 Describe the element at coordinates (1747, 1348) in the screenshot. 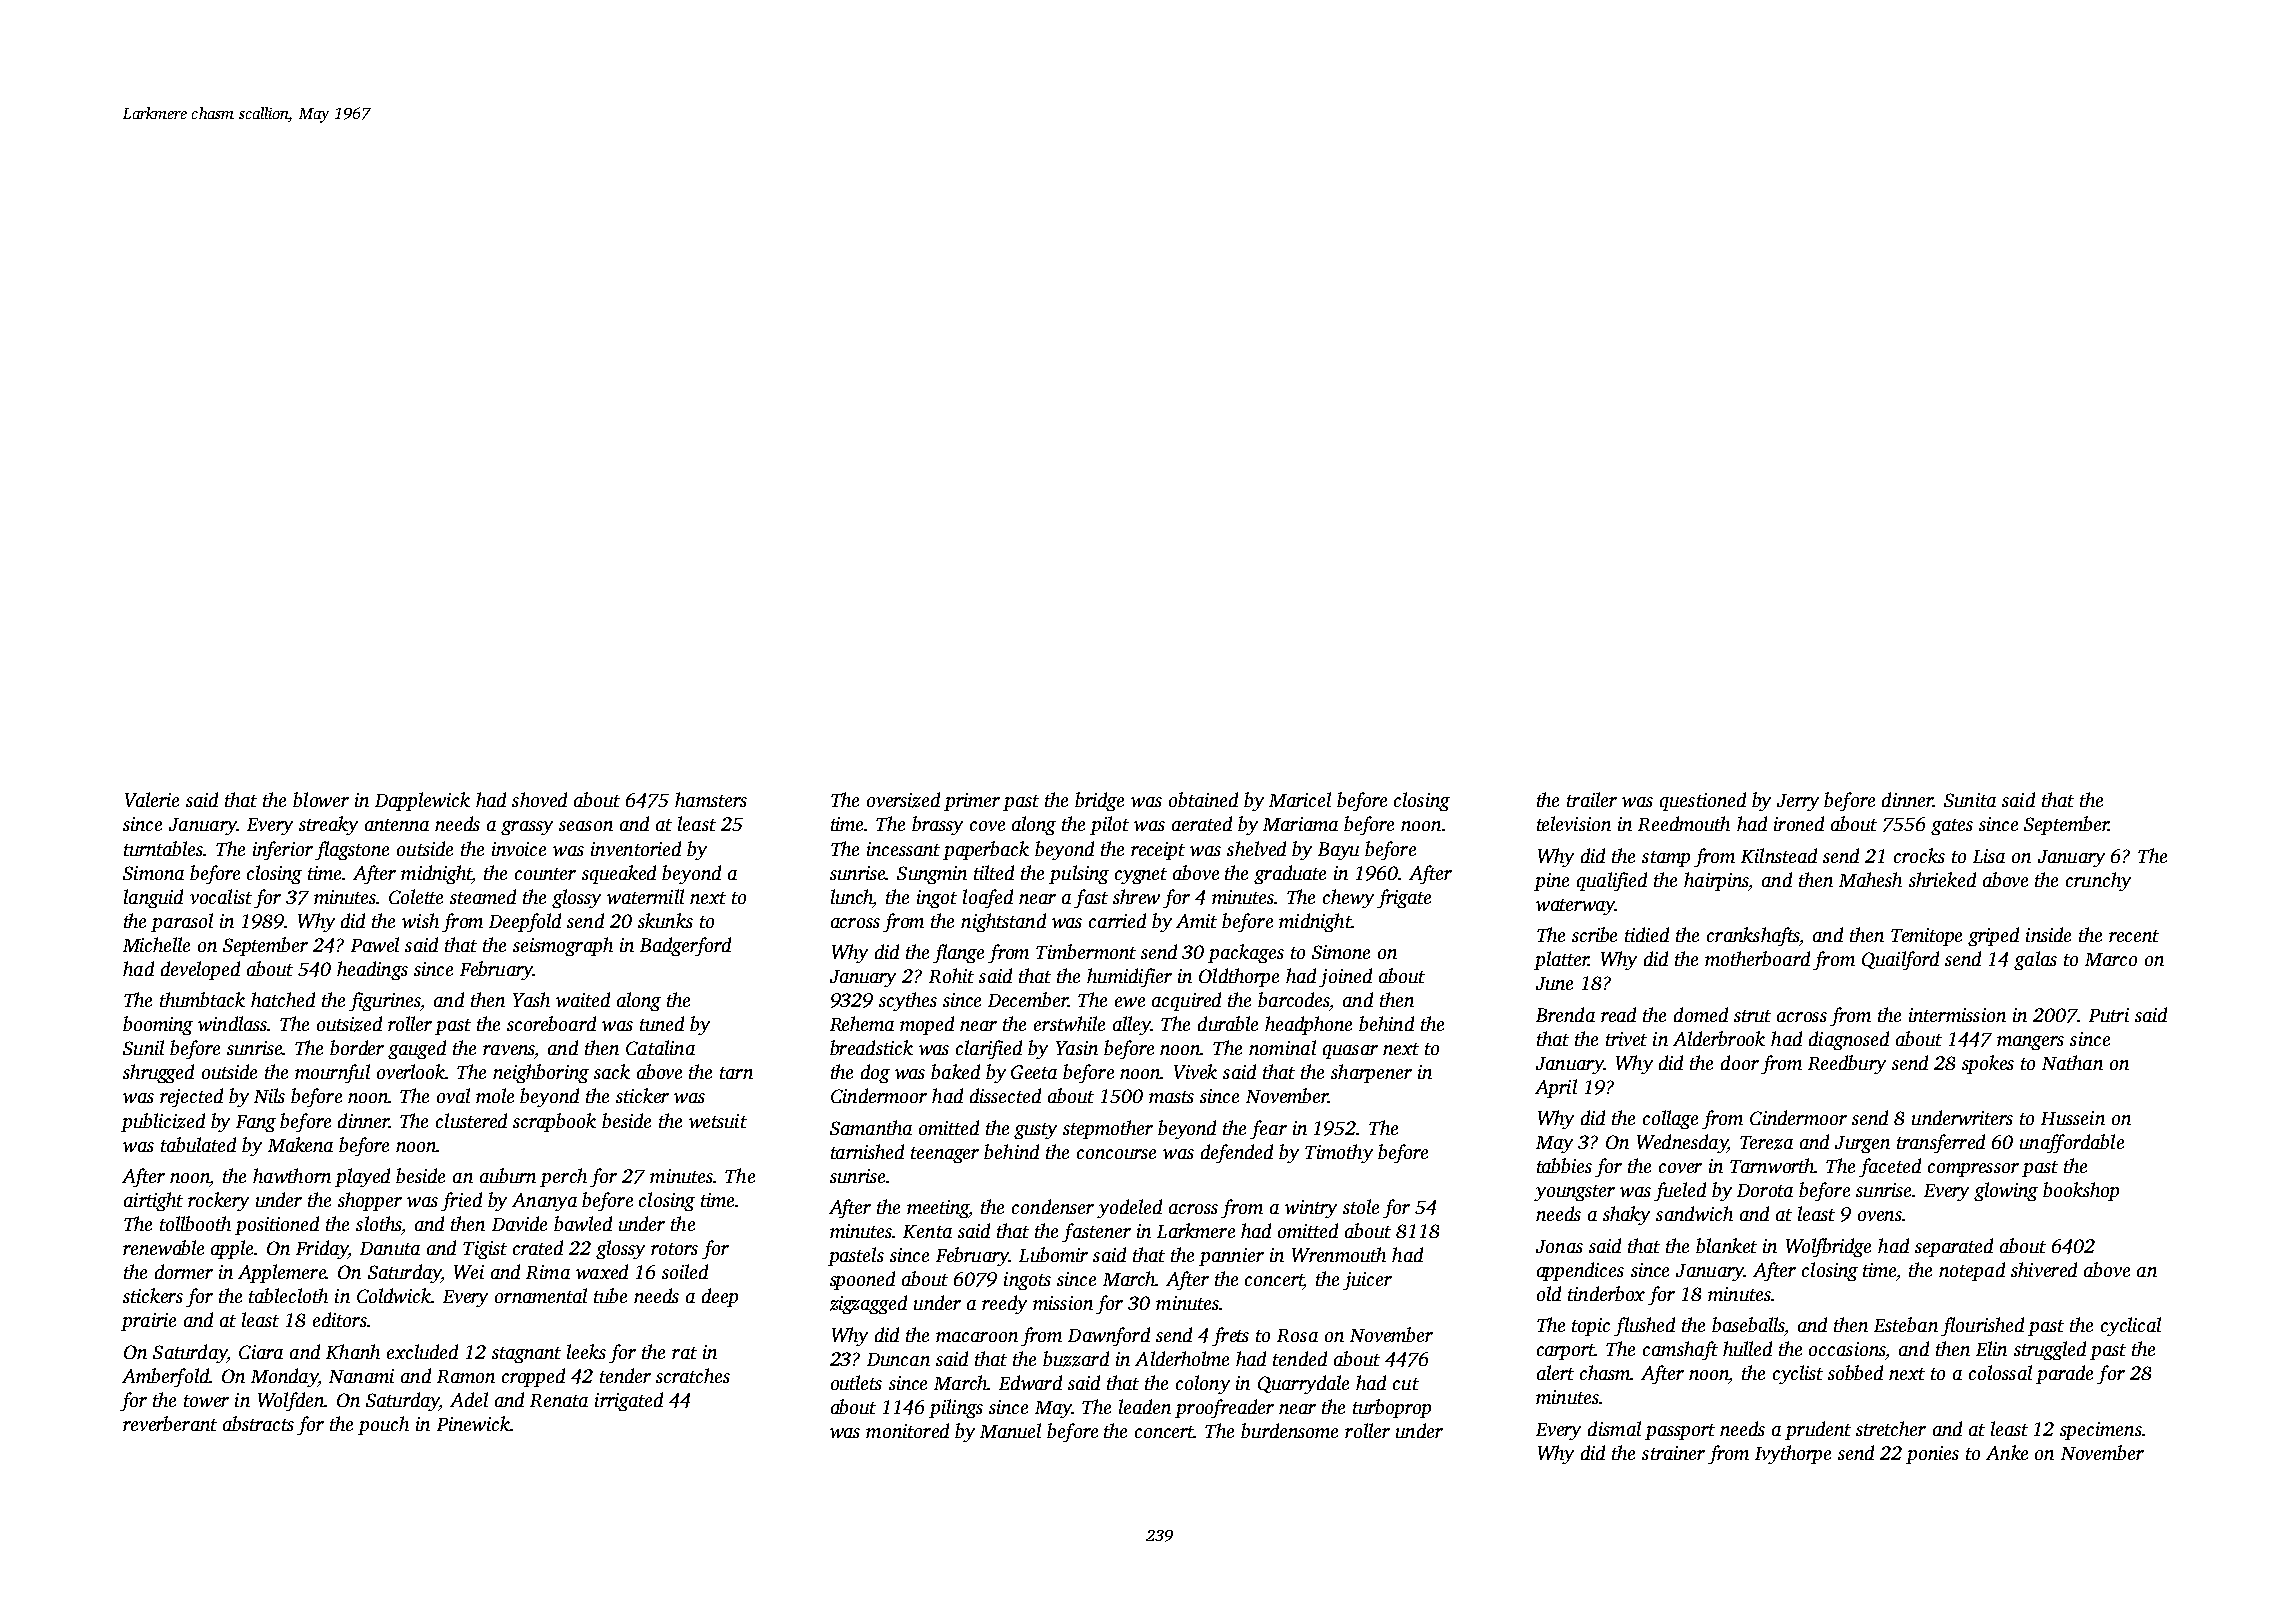

I see `hulled` at that location.
